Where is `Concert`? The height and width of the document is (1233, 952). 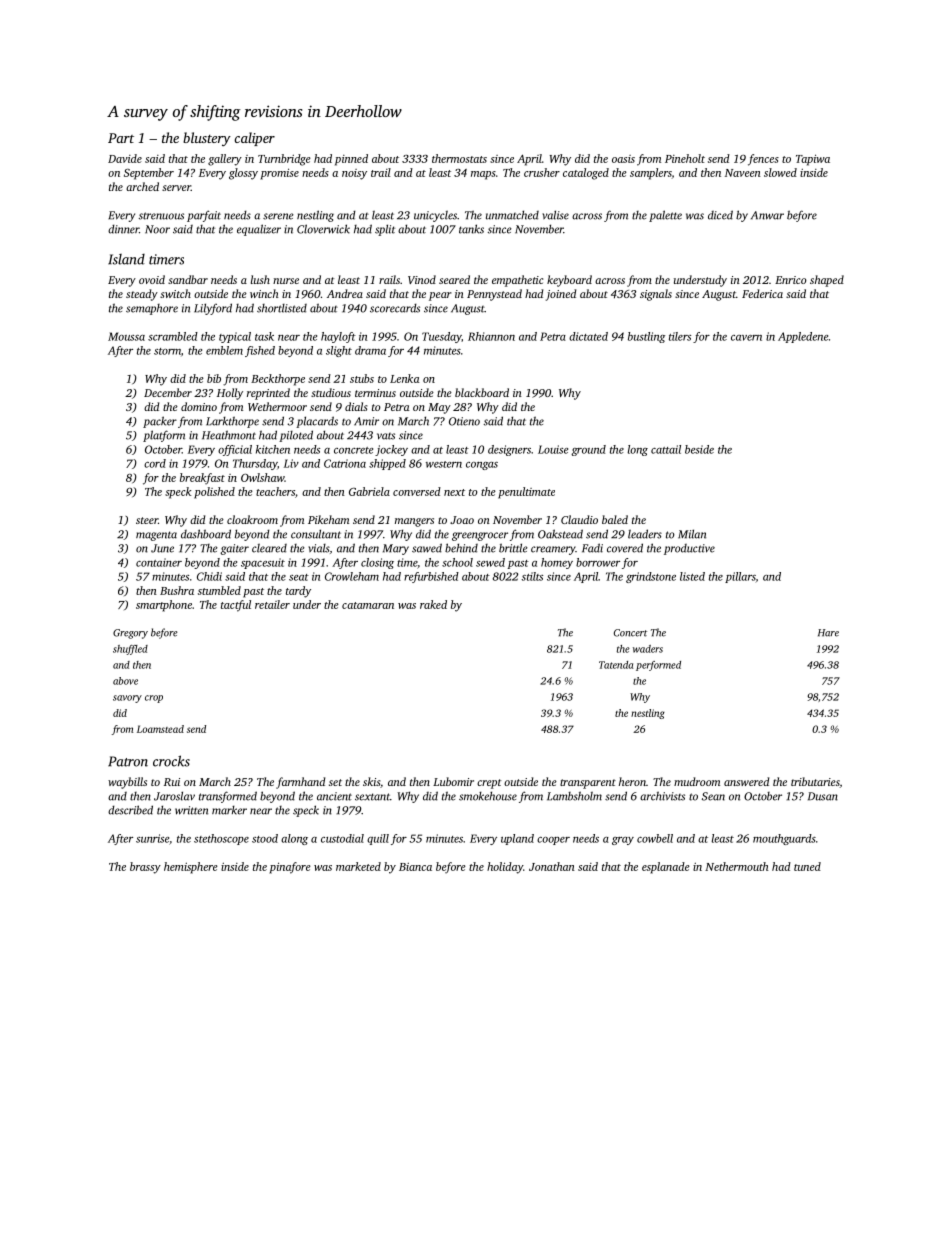 Concert is located at coordinates (630, 633).
